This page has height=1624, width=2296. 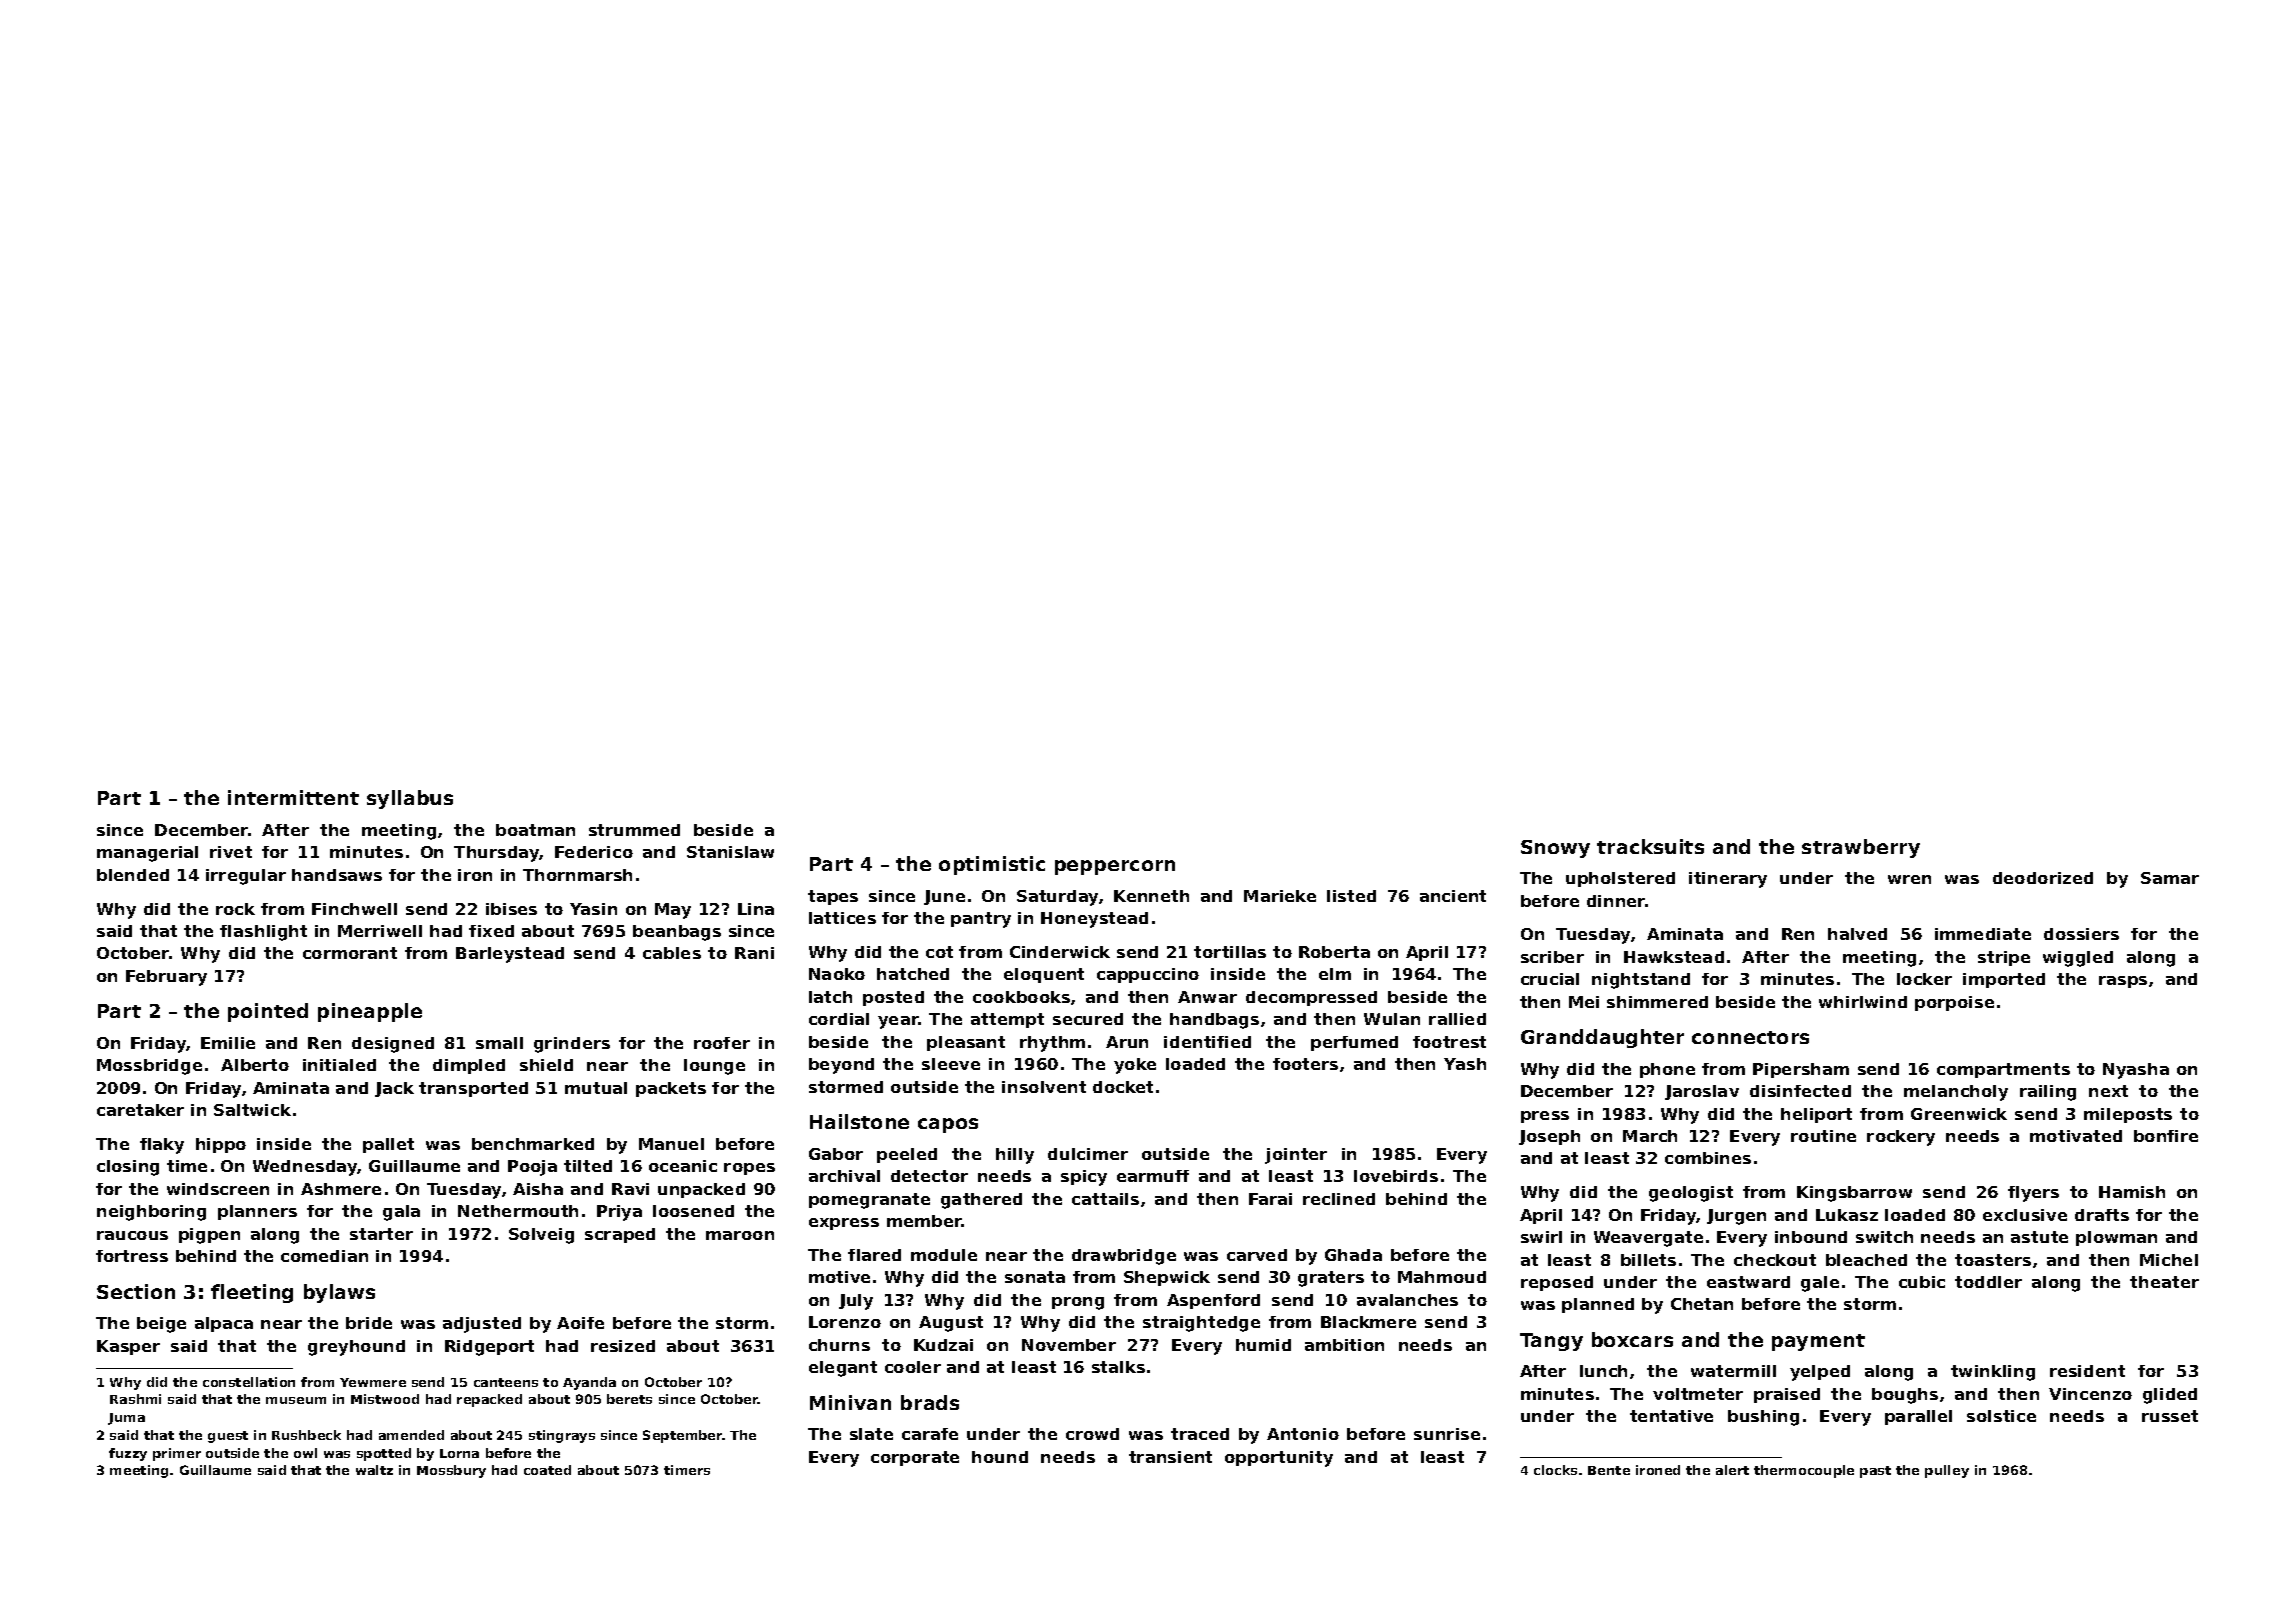 I want to click on phone, so click(x=1667, y=1070).
